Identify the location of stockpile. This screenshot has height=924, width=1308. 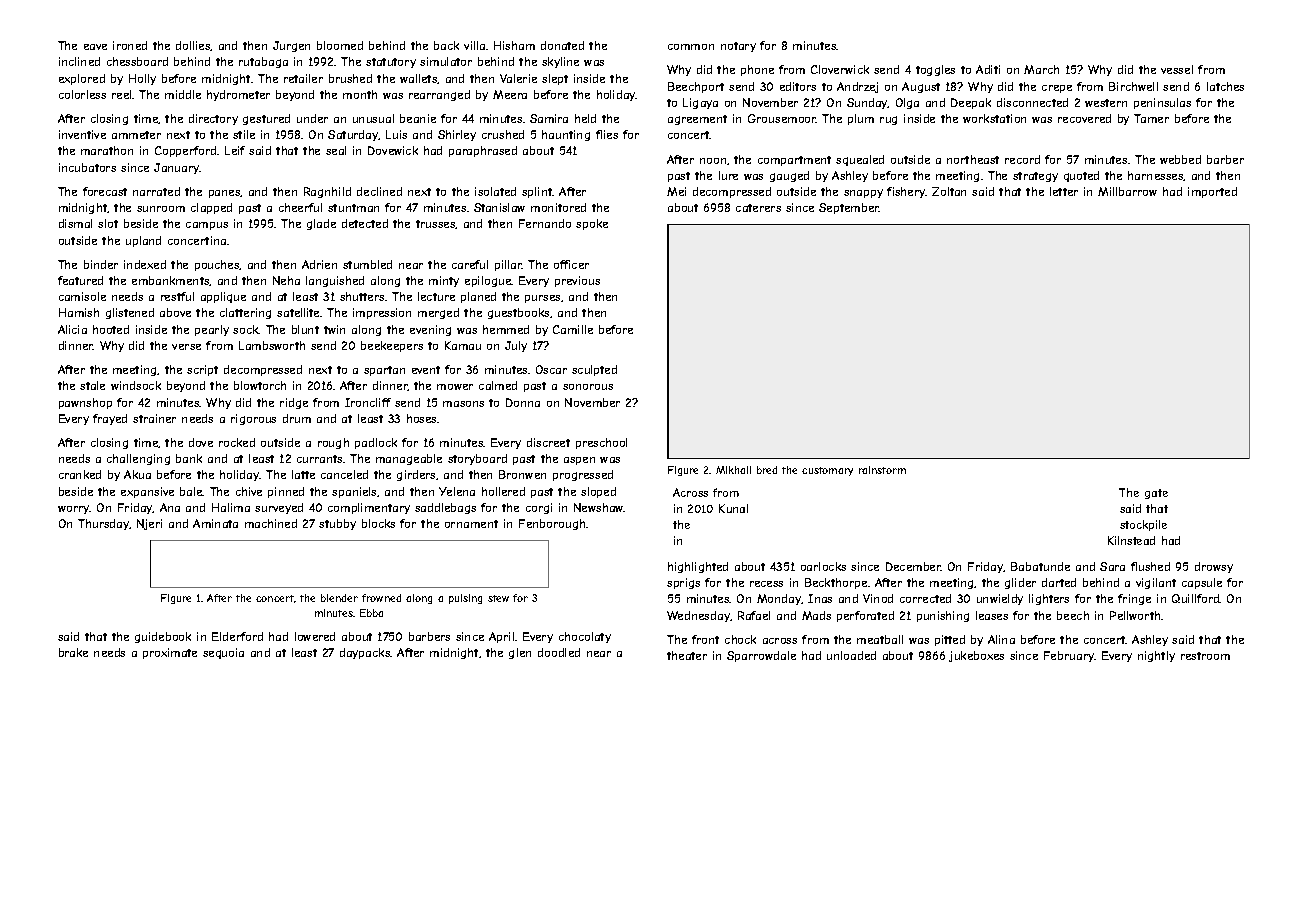
(1143, 525).
